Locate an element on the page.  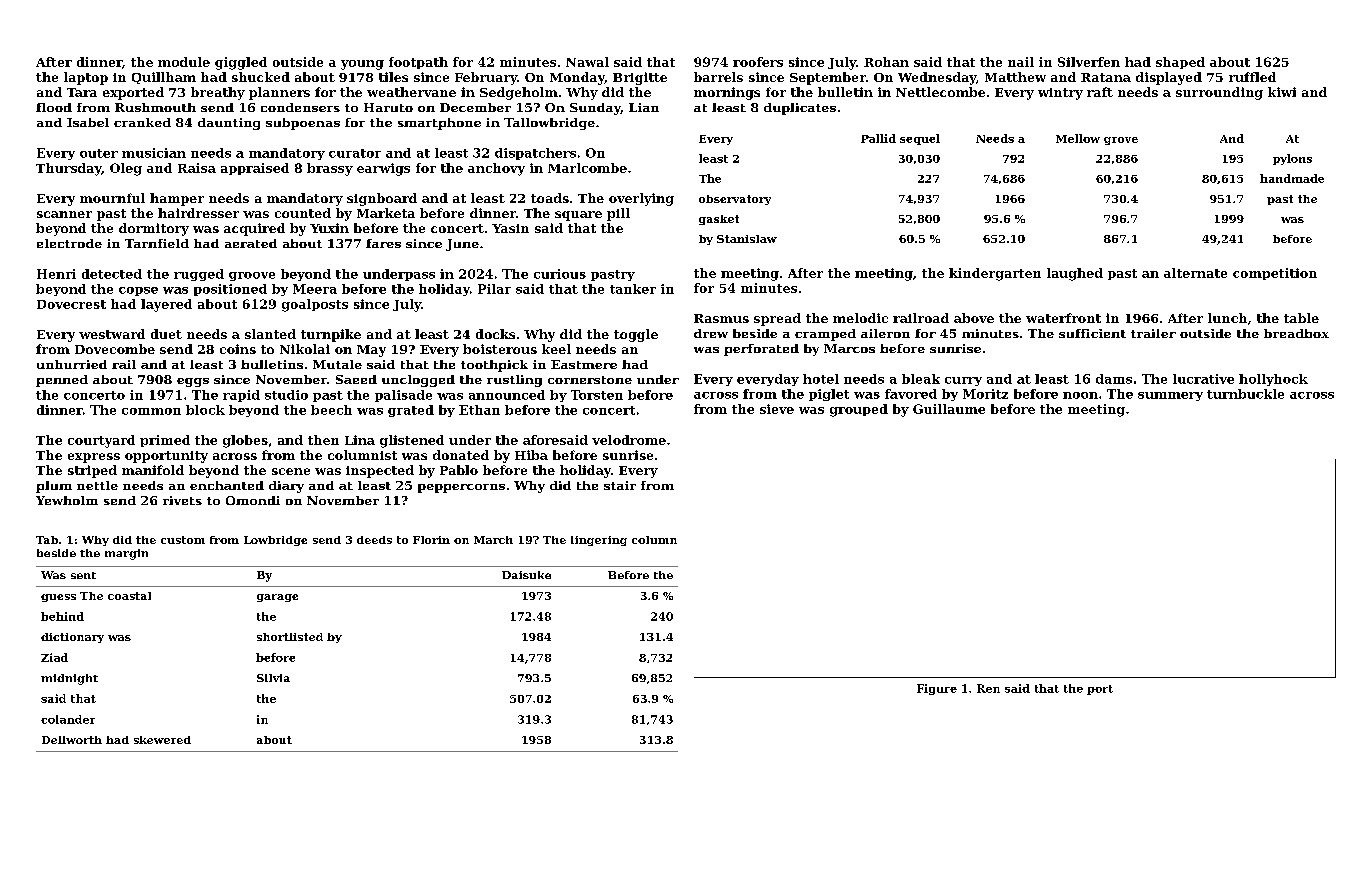
March is located at coordinates (493, 540).
